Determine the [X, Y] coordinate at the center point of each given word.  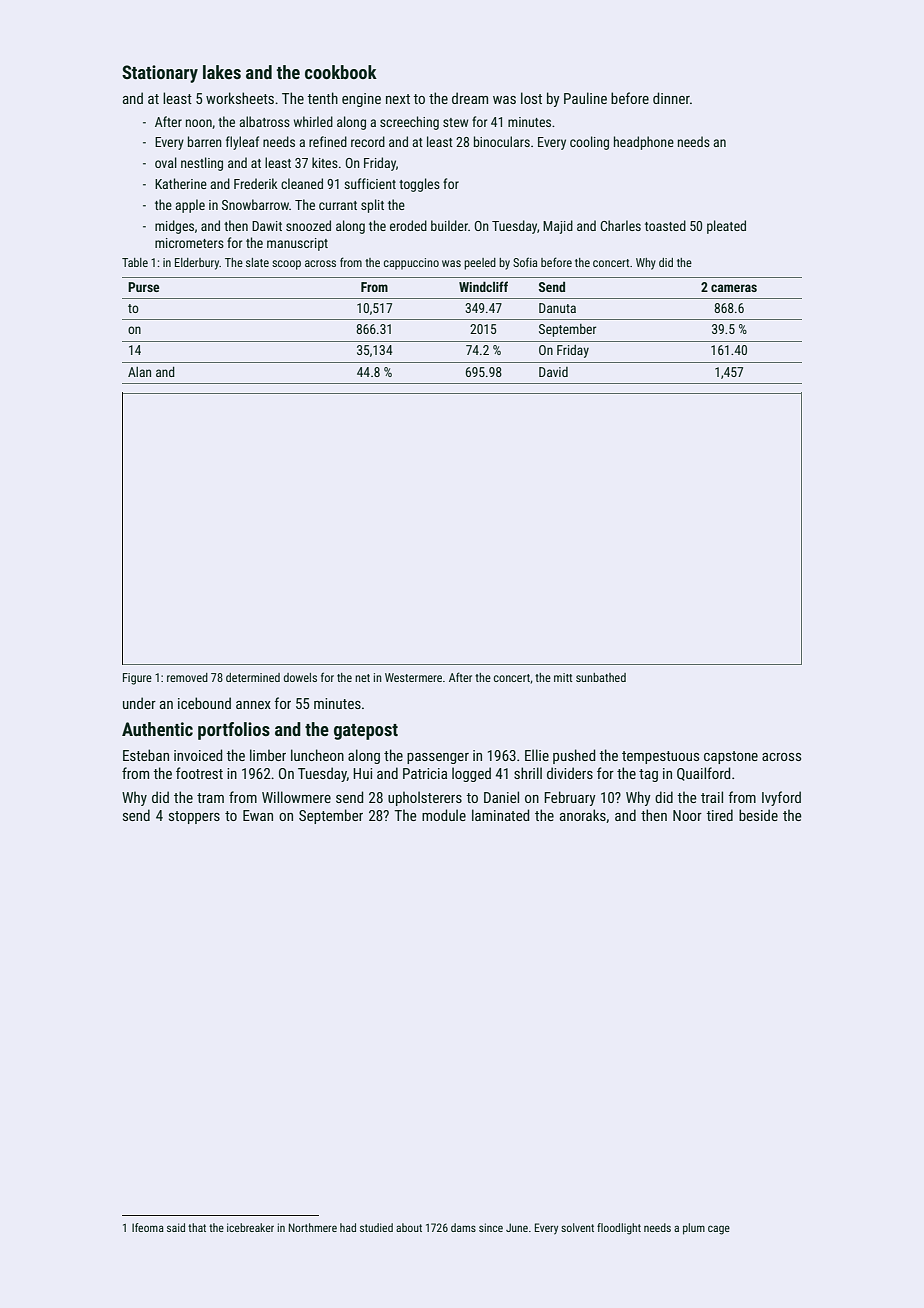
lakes [222, 72]
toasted [665, 225]
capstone [731, 757]
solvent [577, 1227]
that [197, 1227]
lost [531, 98]
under [139, 703]
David [553, 372]
